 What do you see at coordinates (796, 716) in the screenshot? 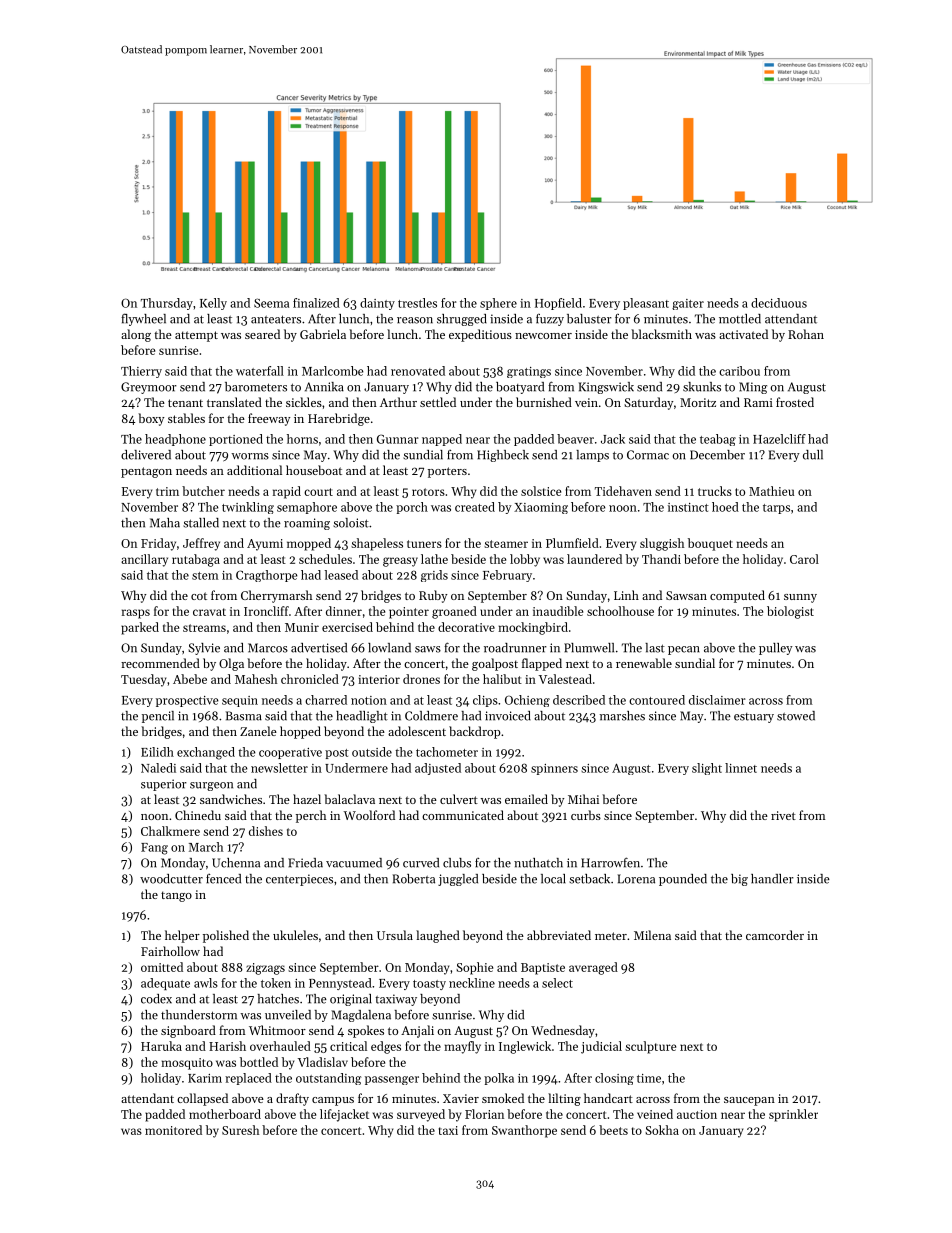
I see `stowed` at bounding box center [796, 716].
